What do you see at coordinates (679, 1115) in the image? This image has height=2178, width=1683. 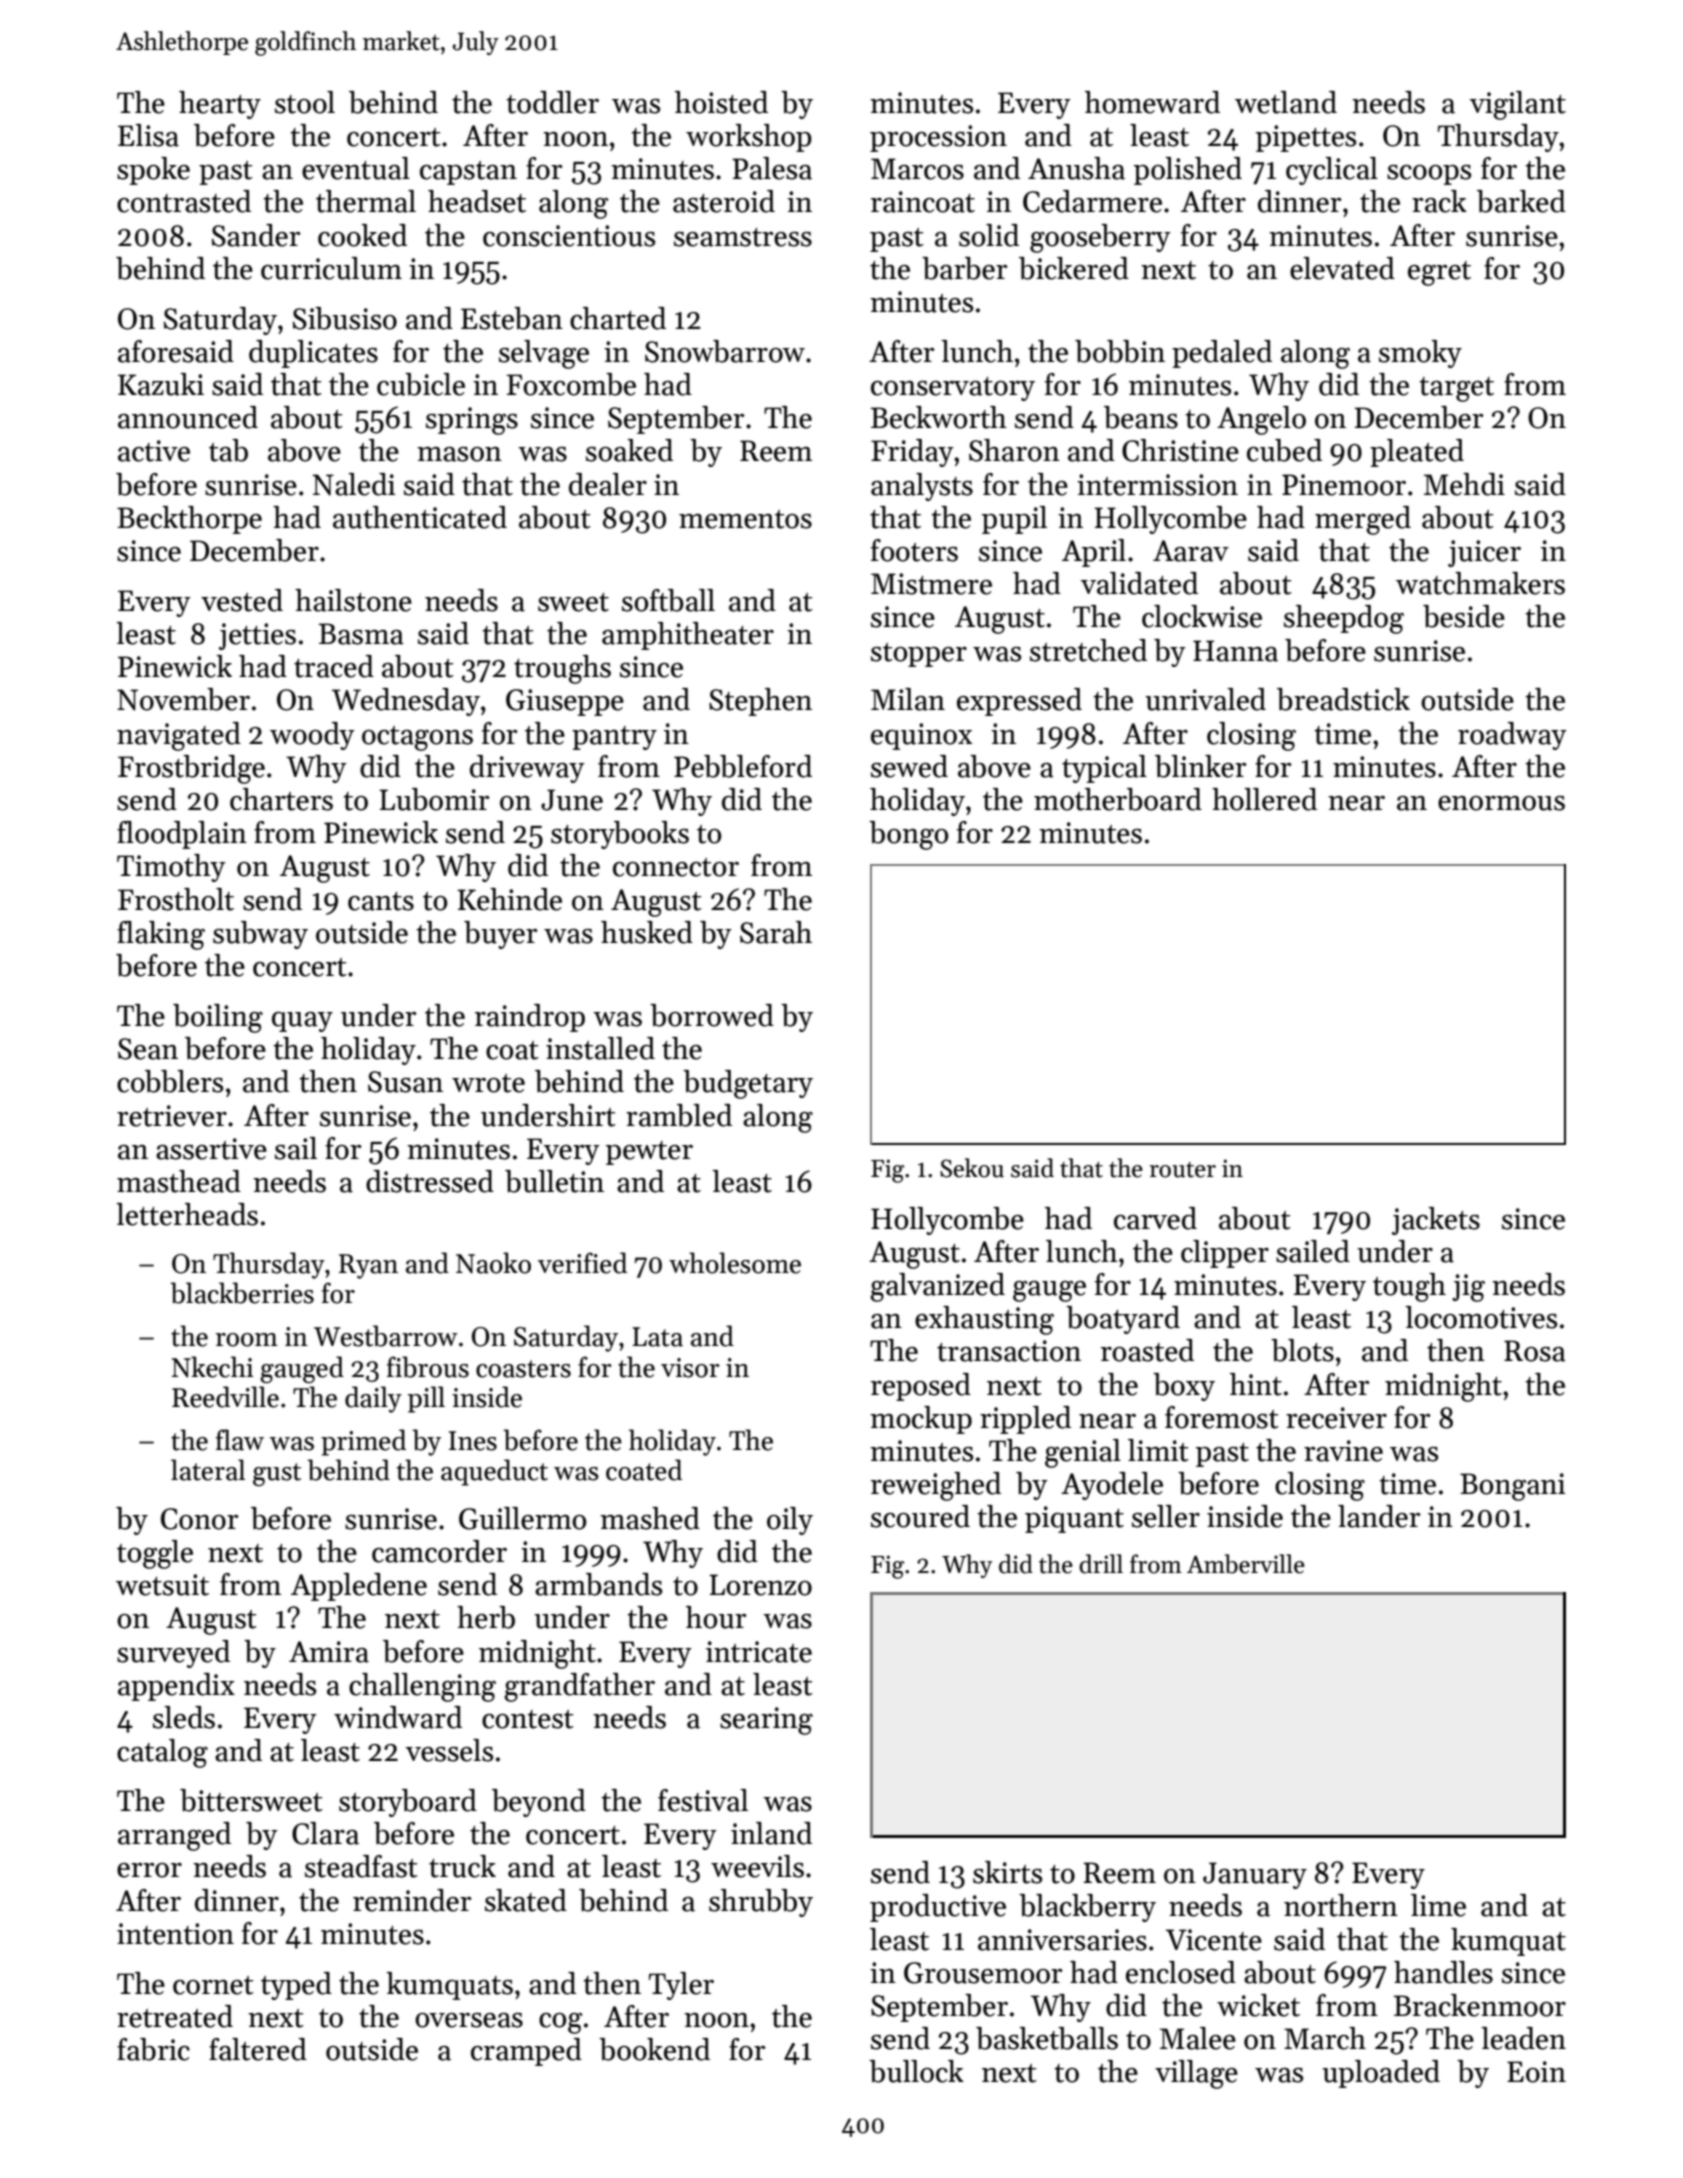 I see `rambled` at bounding box center [679, 1115].
